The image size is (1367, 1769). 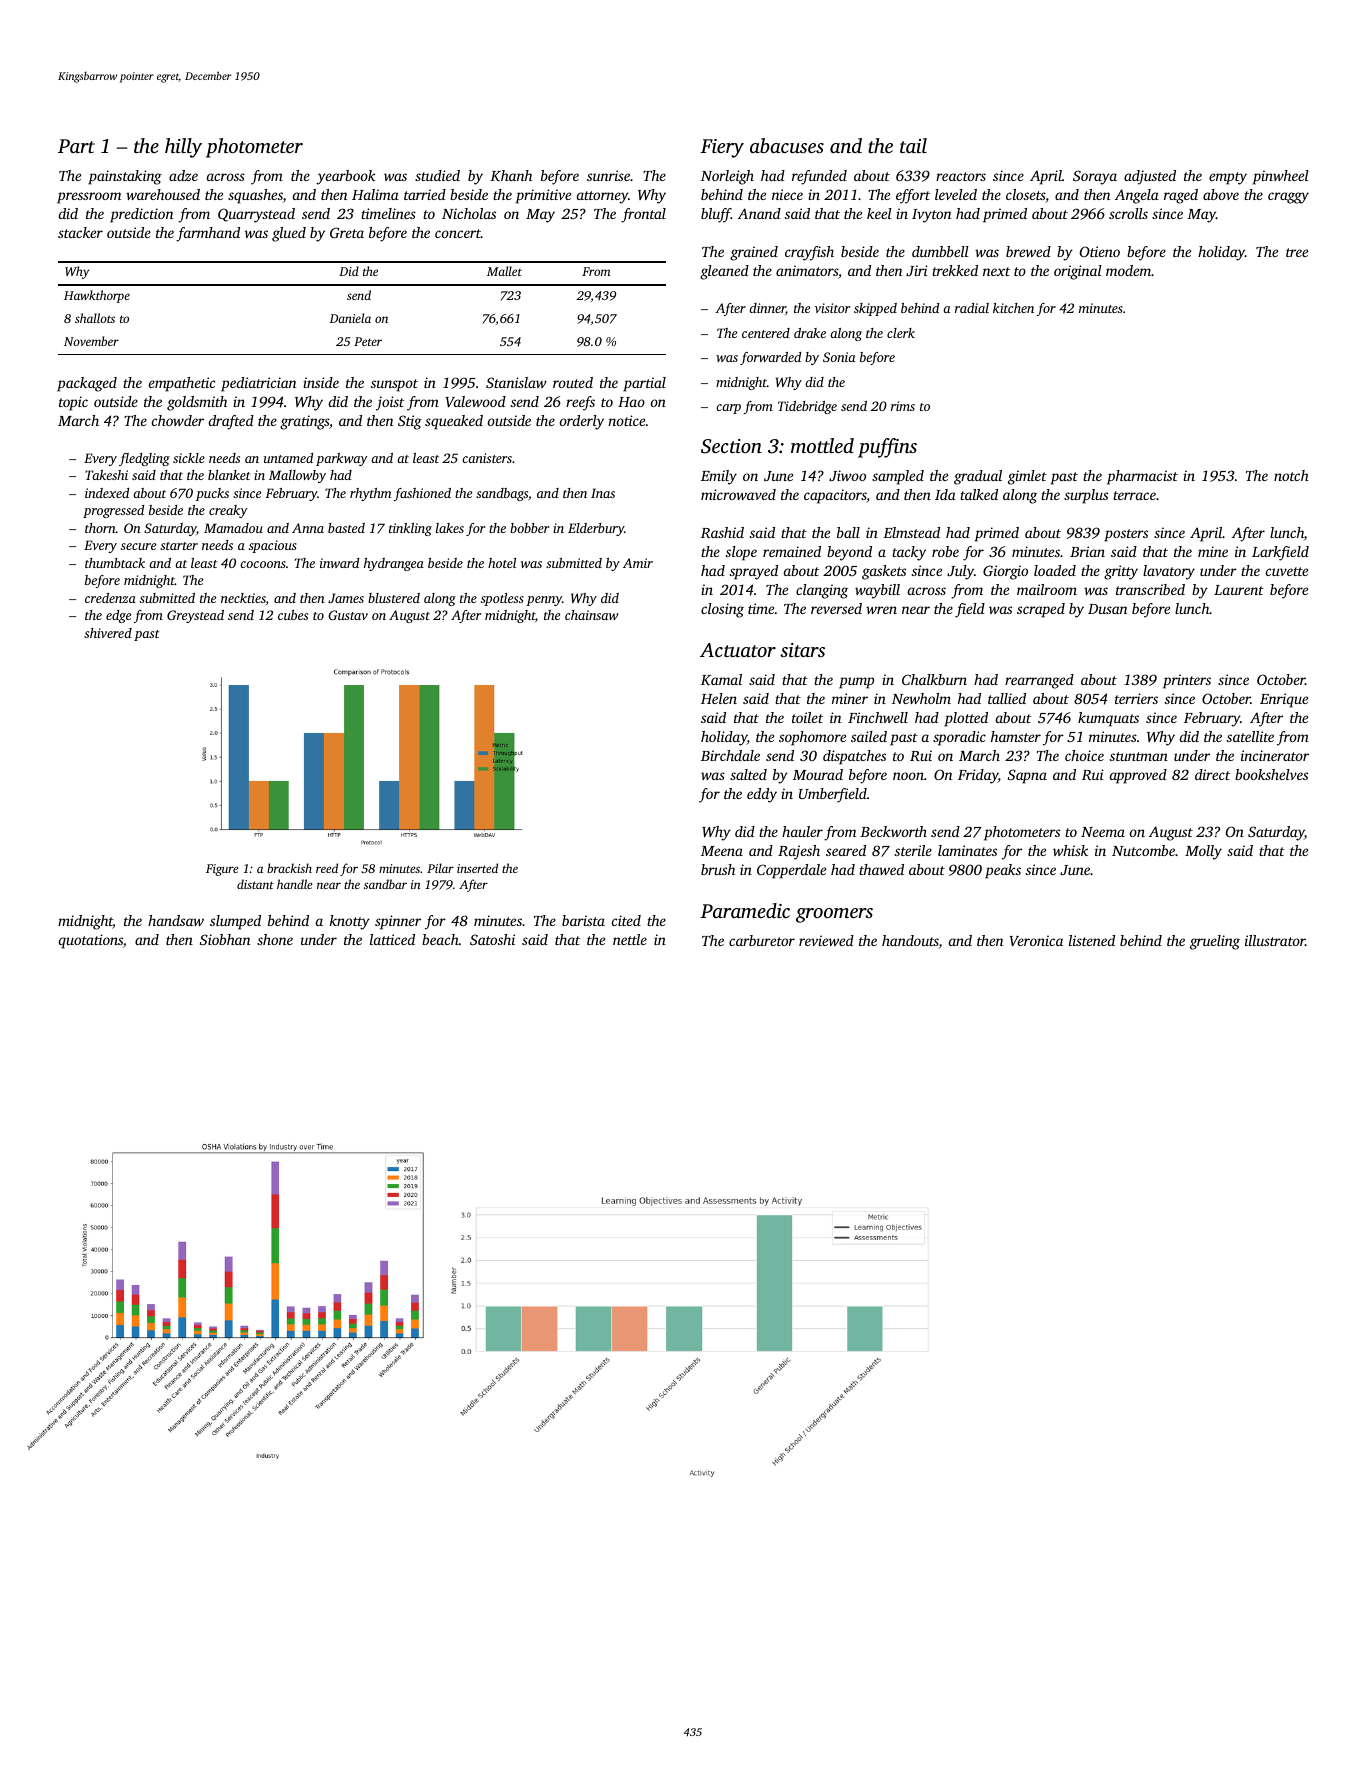 What do you see at coordinates (921, 698) in the screenshot?
I see `Newholm` at bounding box center [921, 698].
